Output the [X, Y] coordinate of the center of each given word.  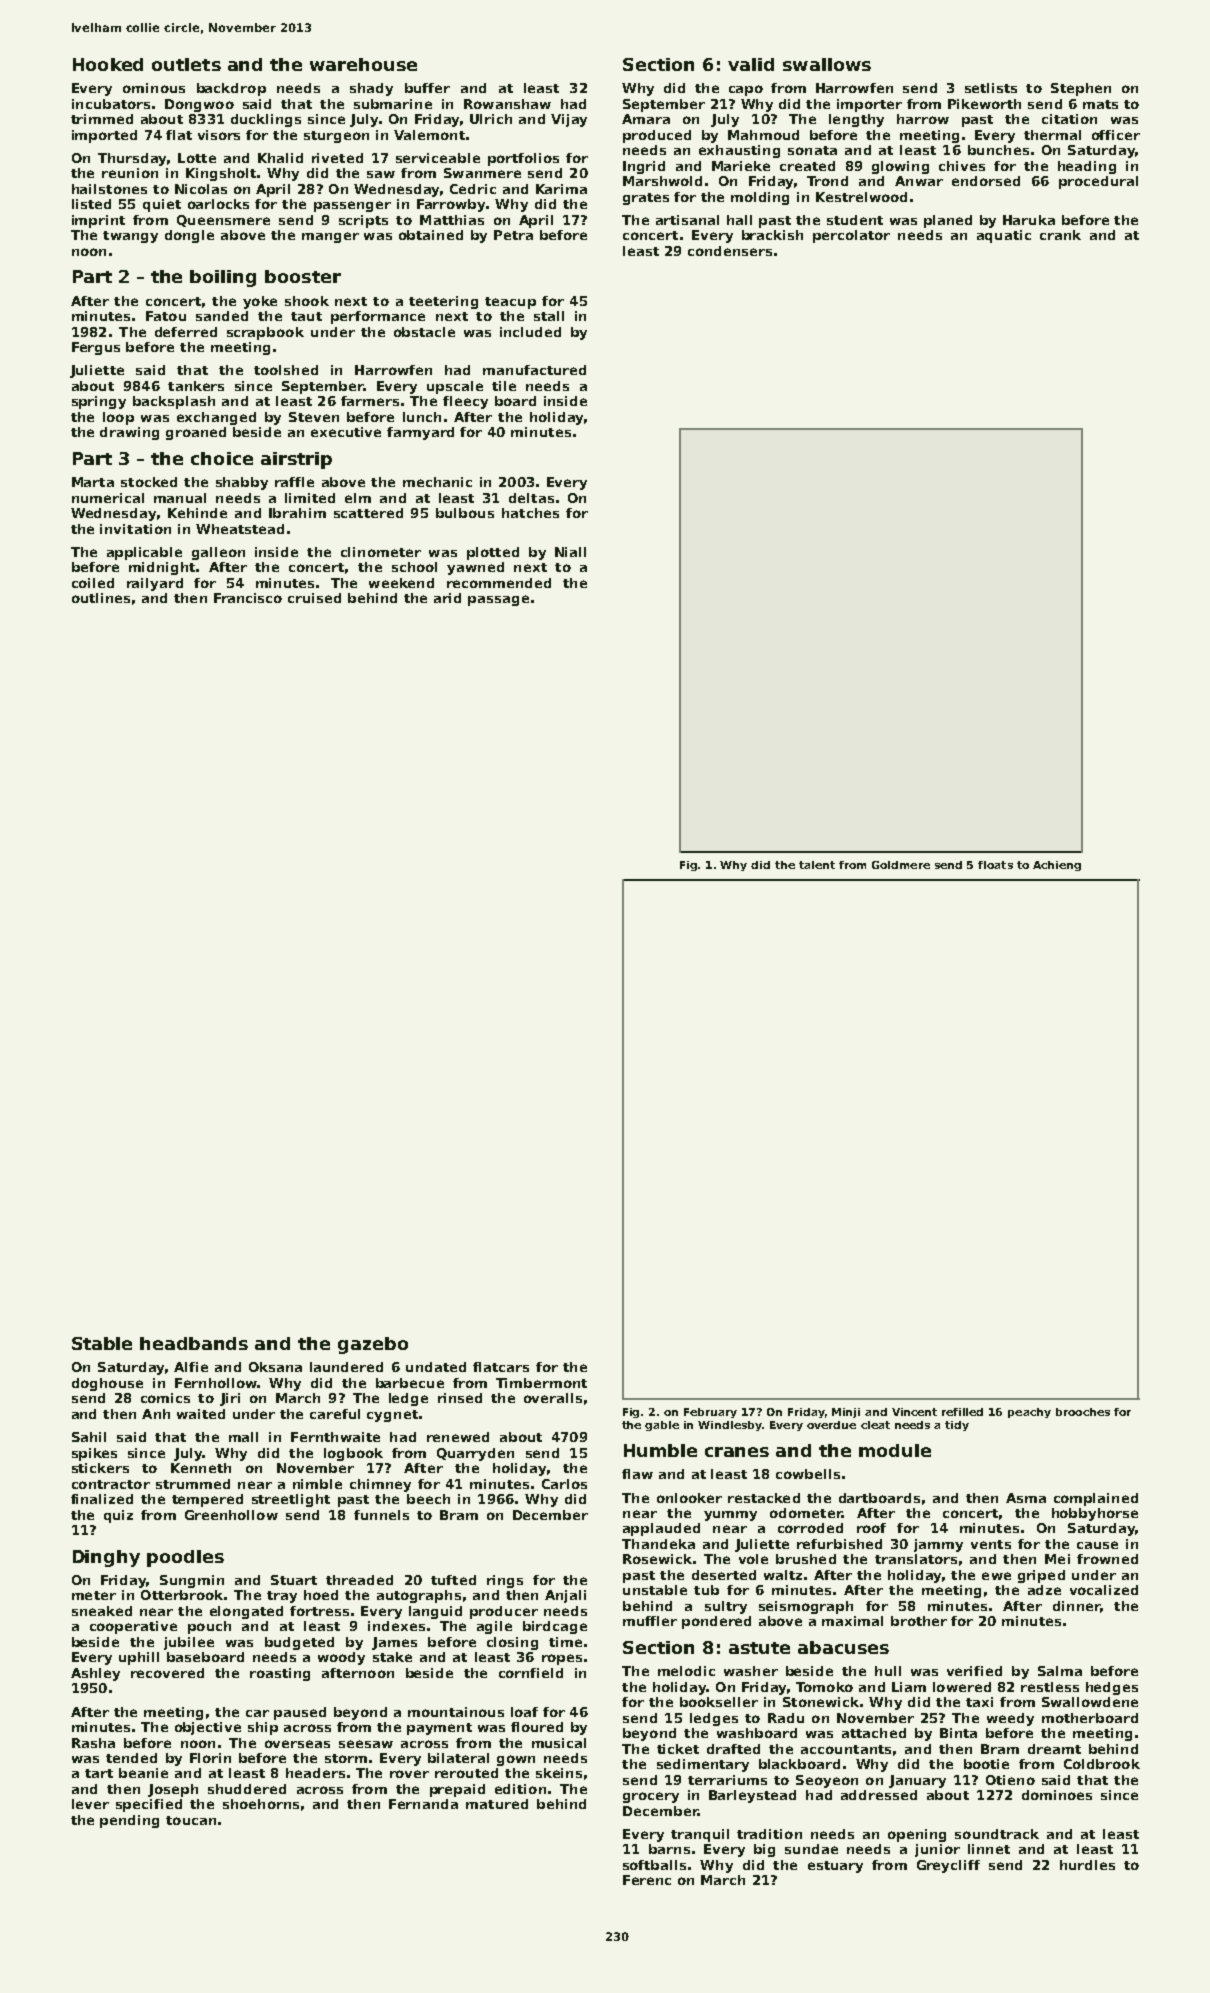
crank [1060, 235]
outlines [101, 598]
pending [129, 1821]
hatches [530, 513]
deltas [531, 498]
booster [303, 276]
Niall [570, 552]
